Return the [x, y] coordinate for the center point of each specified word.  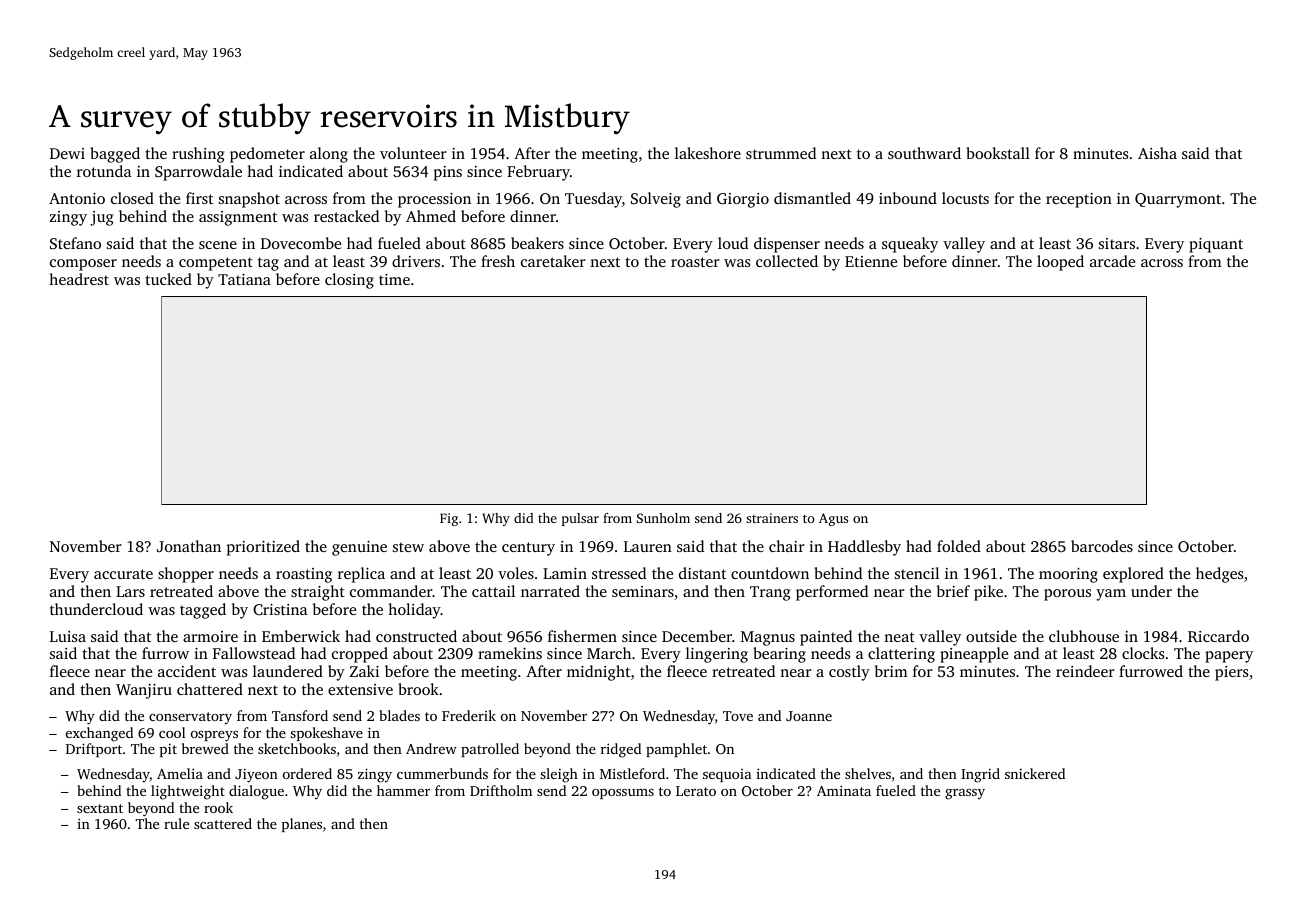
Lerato [696, 791]
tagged [203, 611]
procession [434, 200]
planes [302, 825]
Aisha [1157, 153]
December [697, 636]
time [394, 279]
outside [991, 636]
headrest [79, 279]
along [329, 155]
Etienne [871, 261]
